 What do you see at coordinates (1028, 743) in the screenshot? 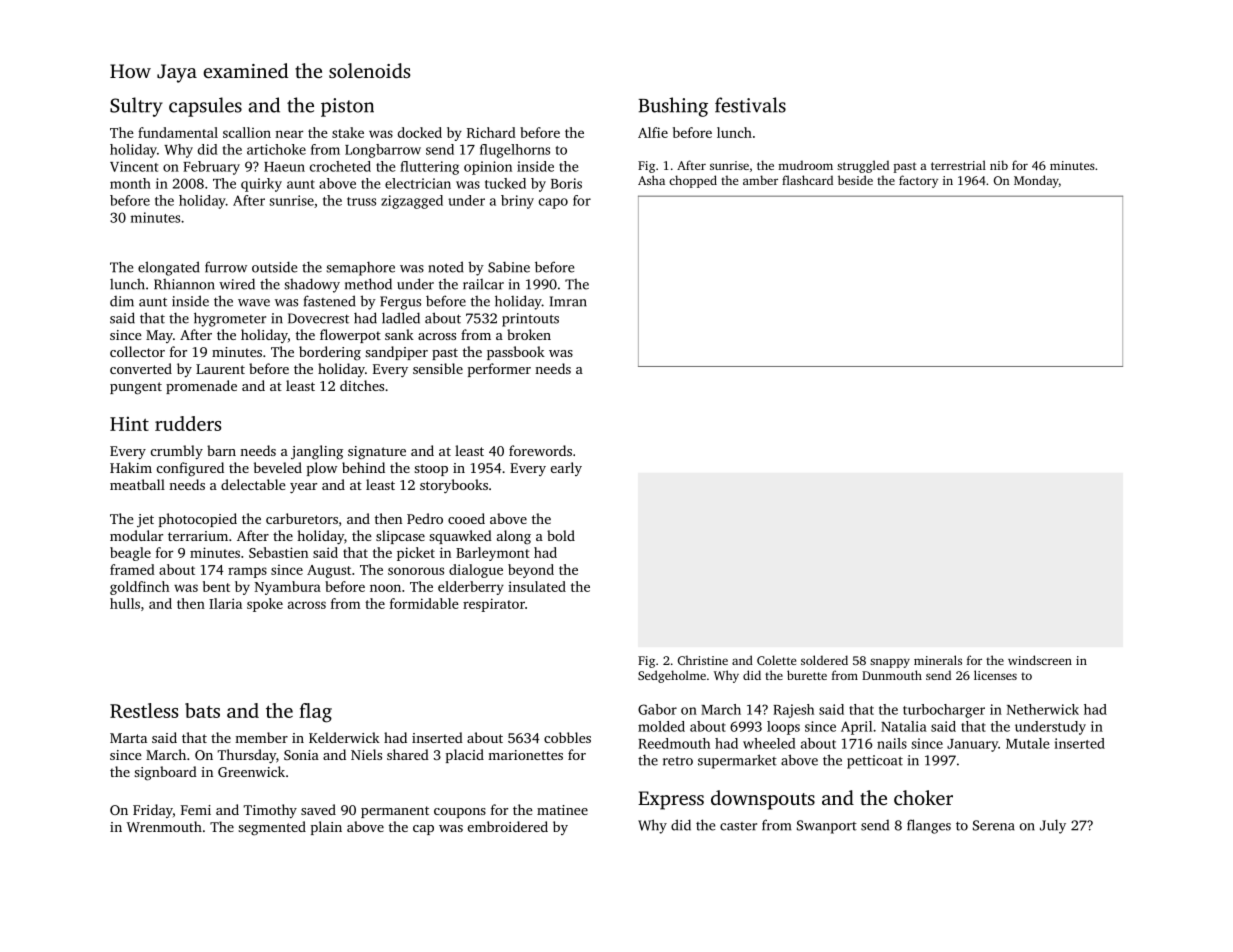
I see `Mutale` at bounding box center [1028, 743].
